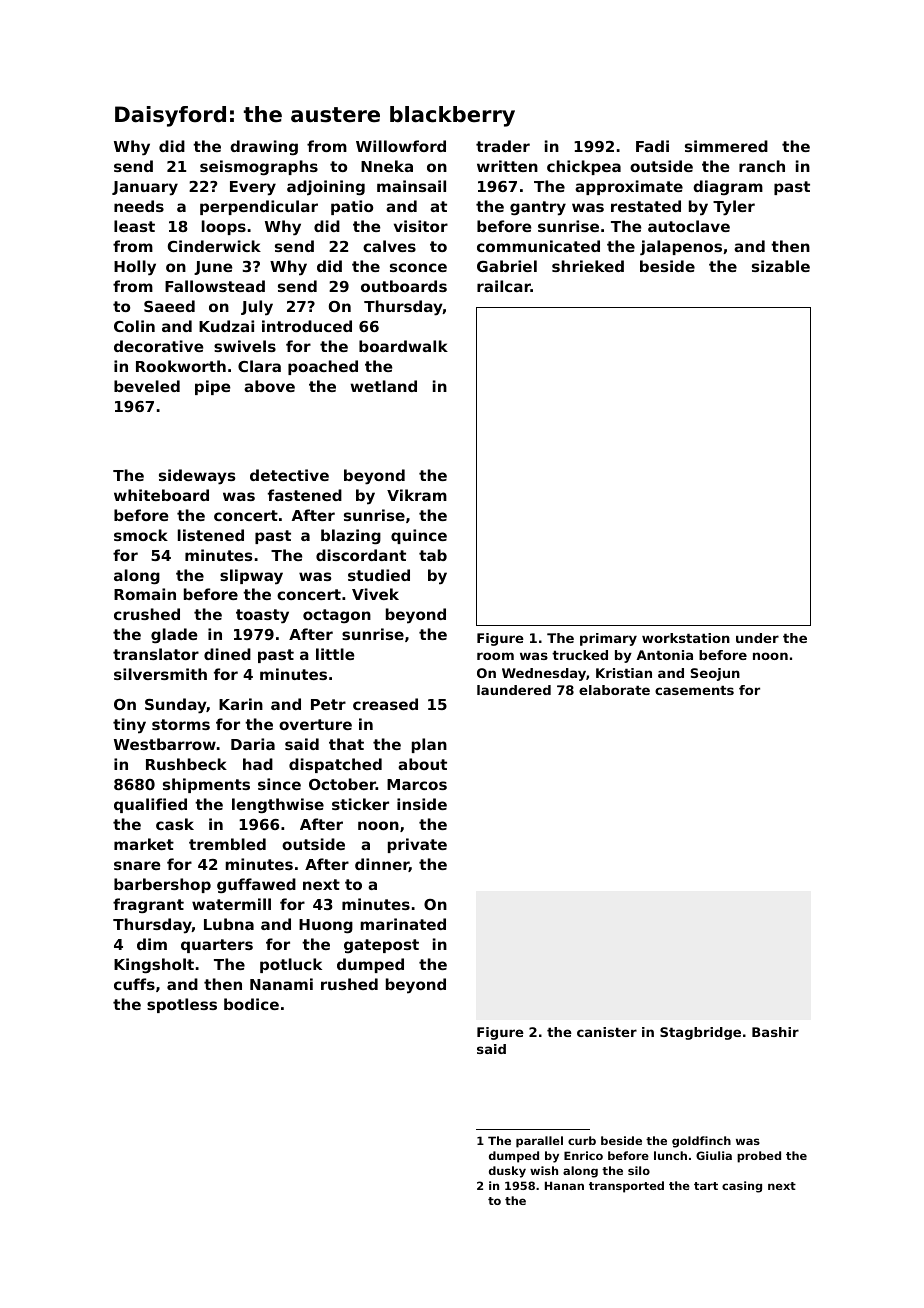  Describe the element at coordinates (422, 764) in the image. I see `about` at that location.
